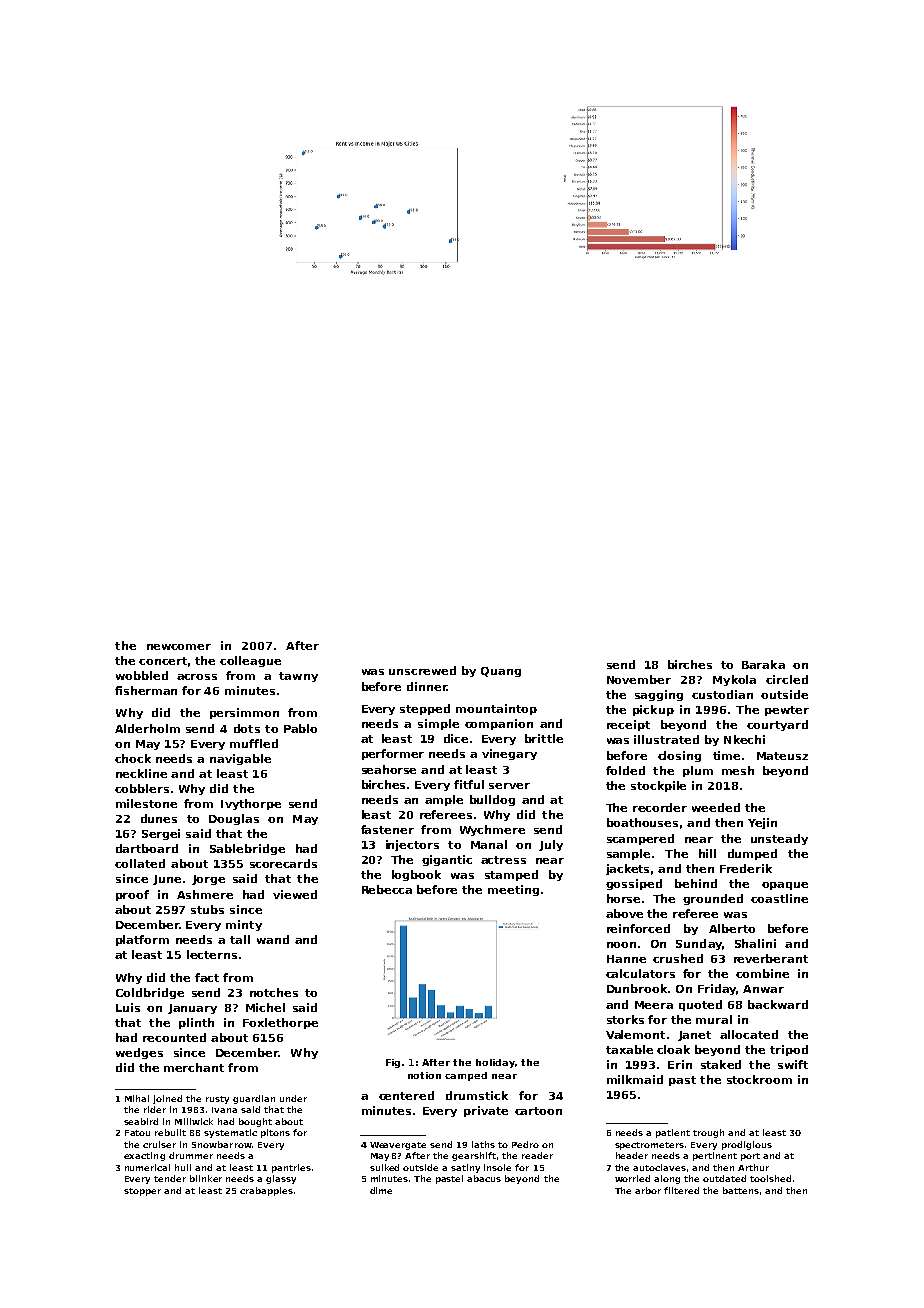 Image resolution: width=924 pixels, height=1308 pixels. What do you see at coordinates (484, 1178) in the document?
I see `abacus` at bounding box center [484, 1178].
